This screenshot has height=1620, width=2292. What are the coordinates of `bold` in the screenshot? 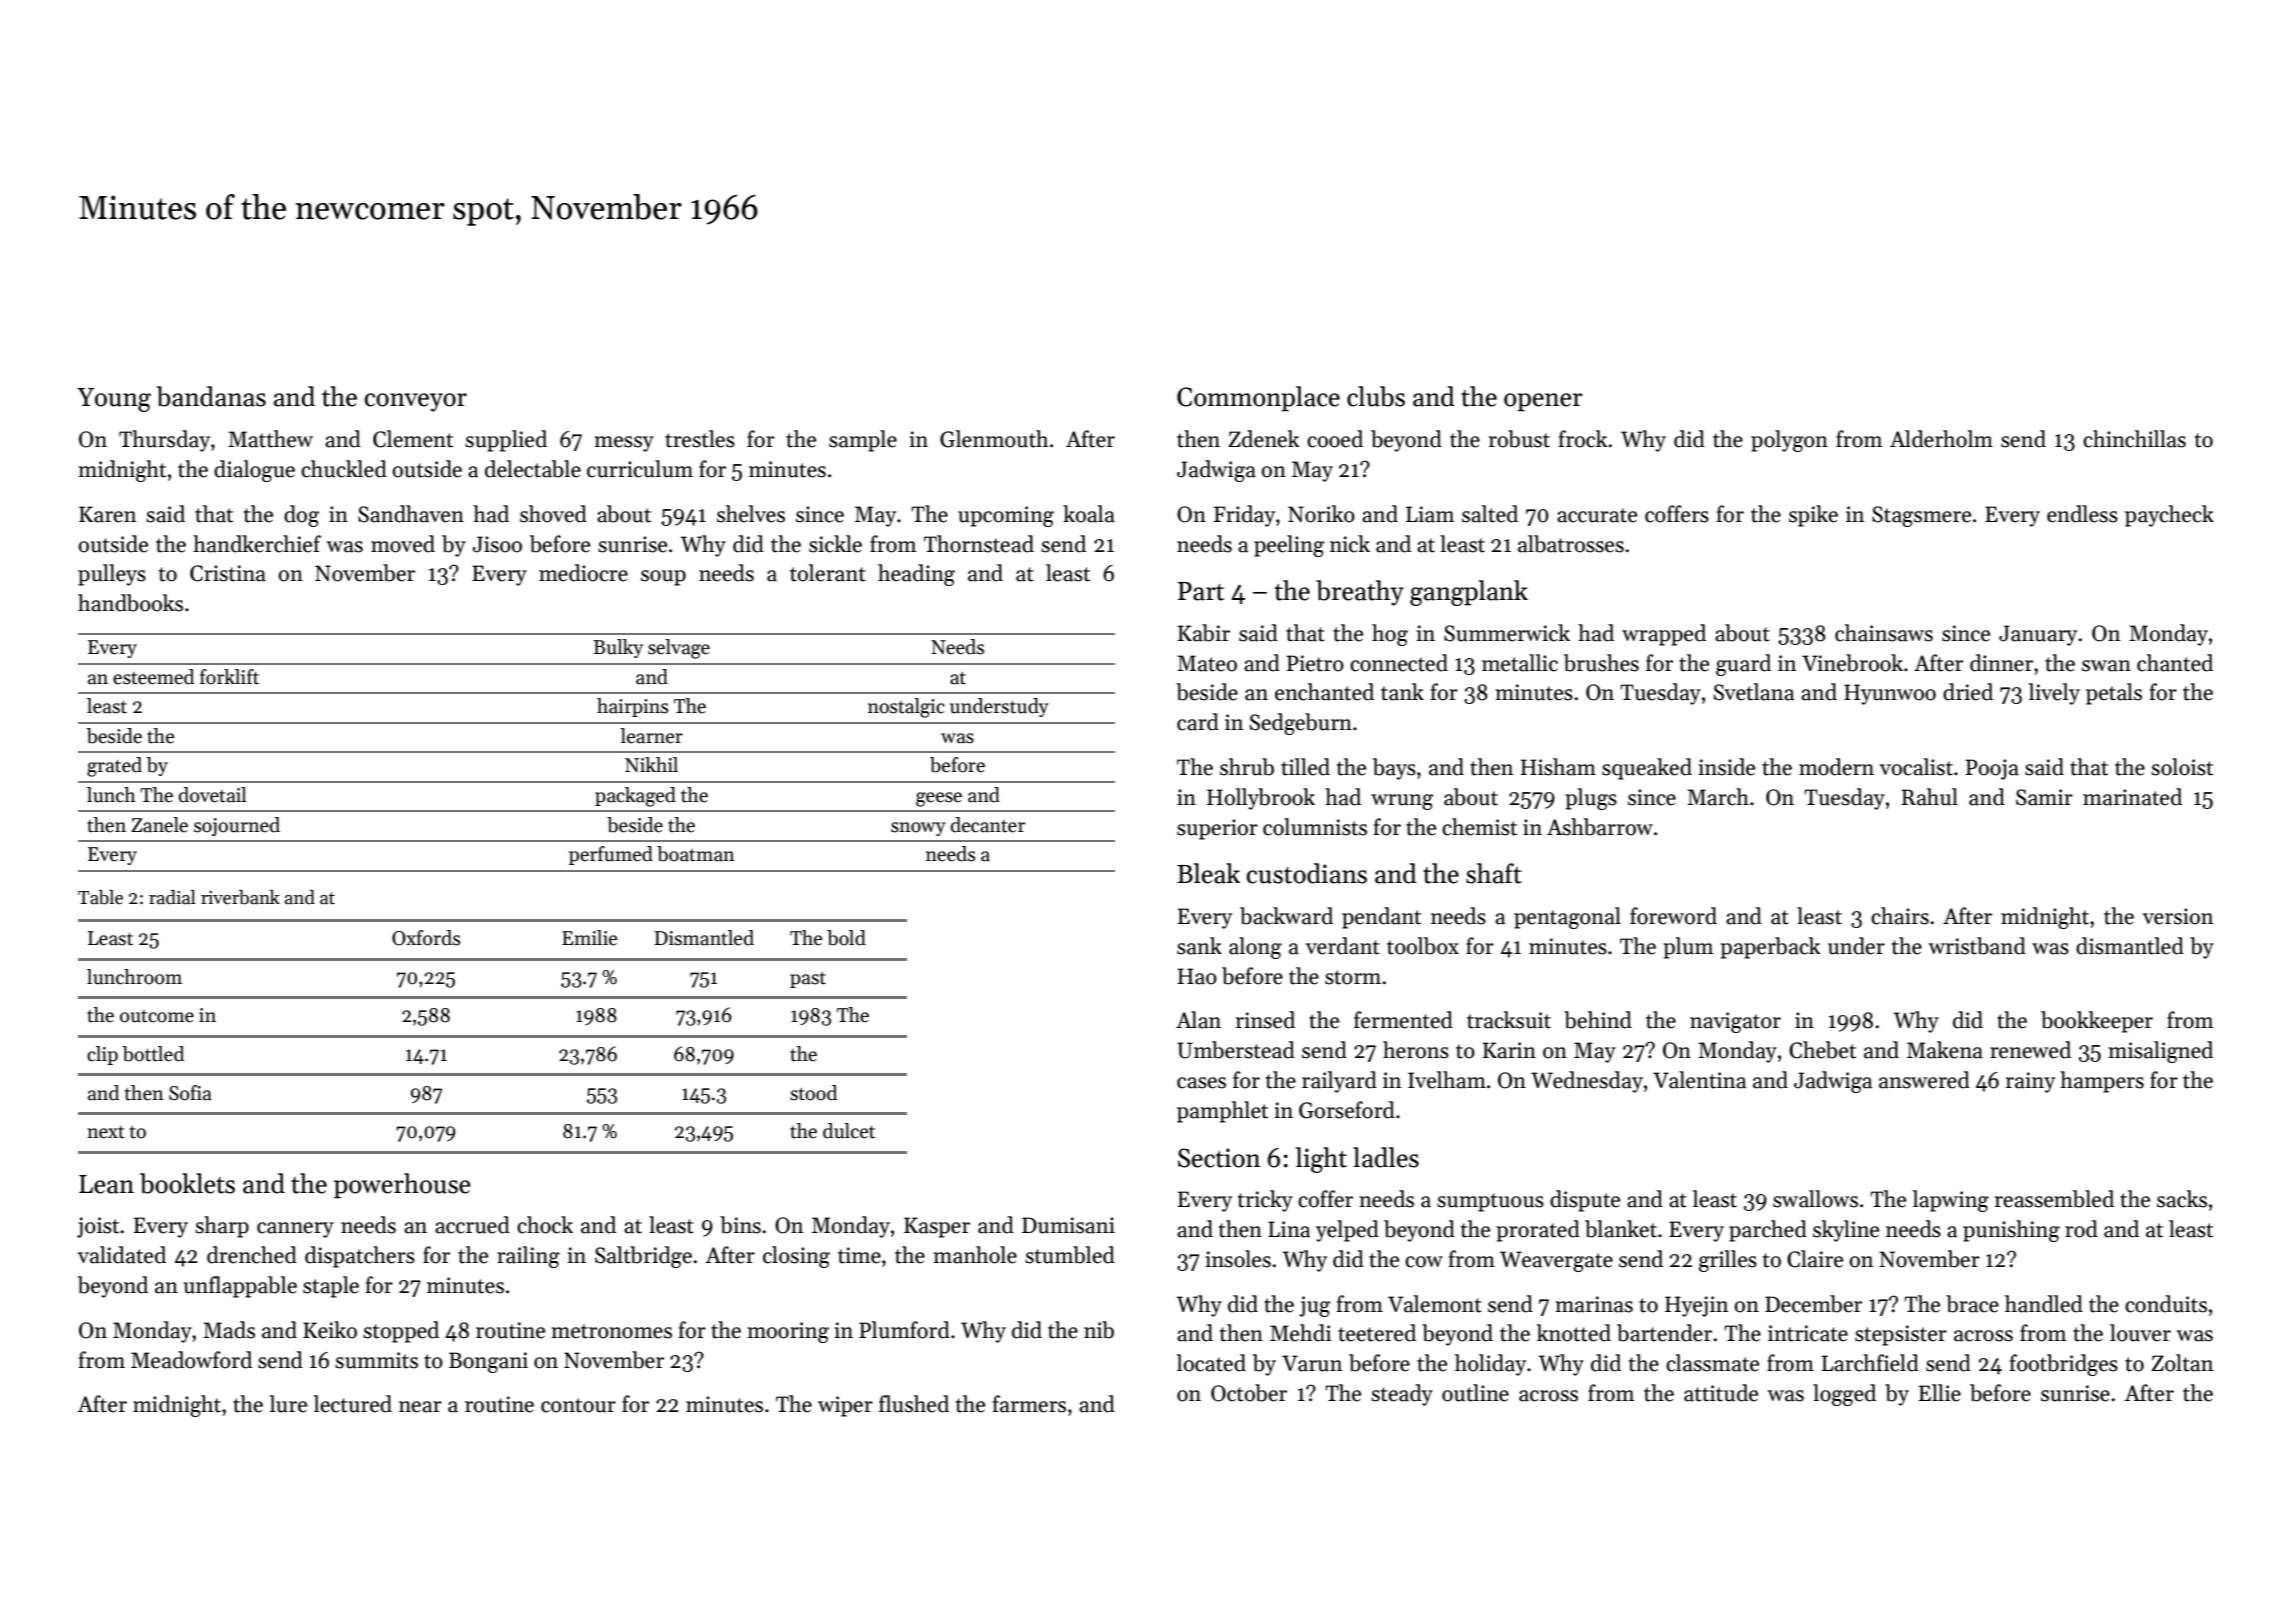 It's located at (846, 938).
